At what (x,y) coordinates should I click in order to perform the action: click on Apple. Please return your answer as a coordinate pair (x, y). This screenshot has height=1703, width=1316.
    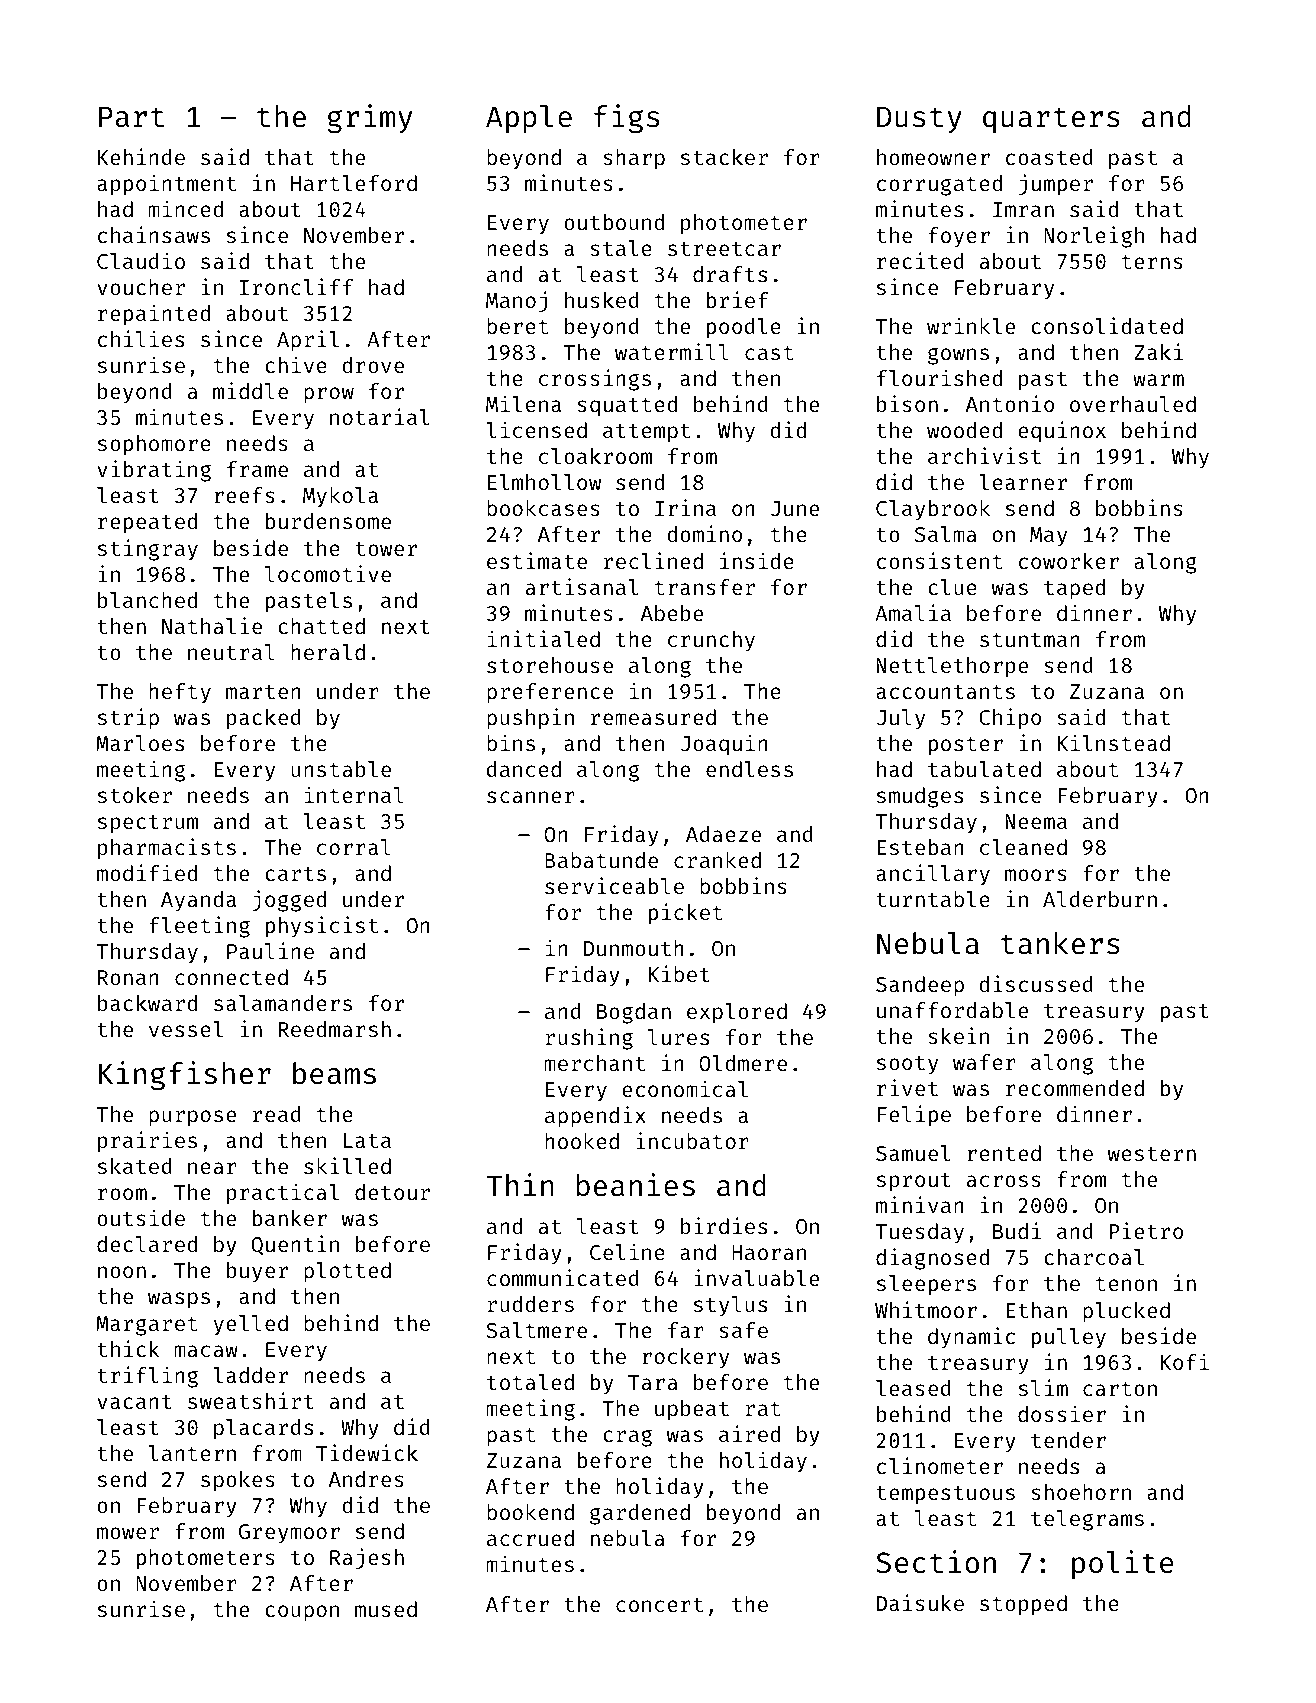
    Looking at the image, I should click on (529, 119).
